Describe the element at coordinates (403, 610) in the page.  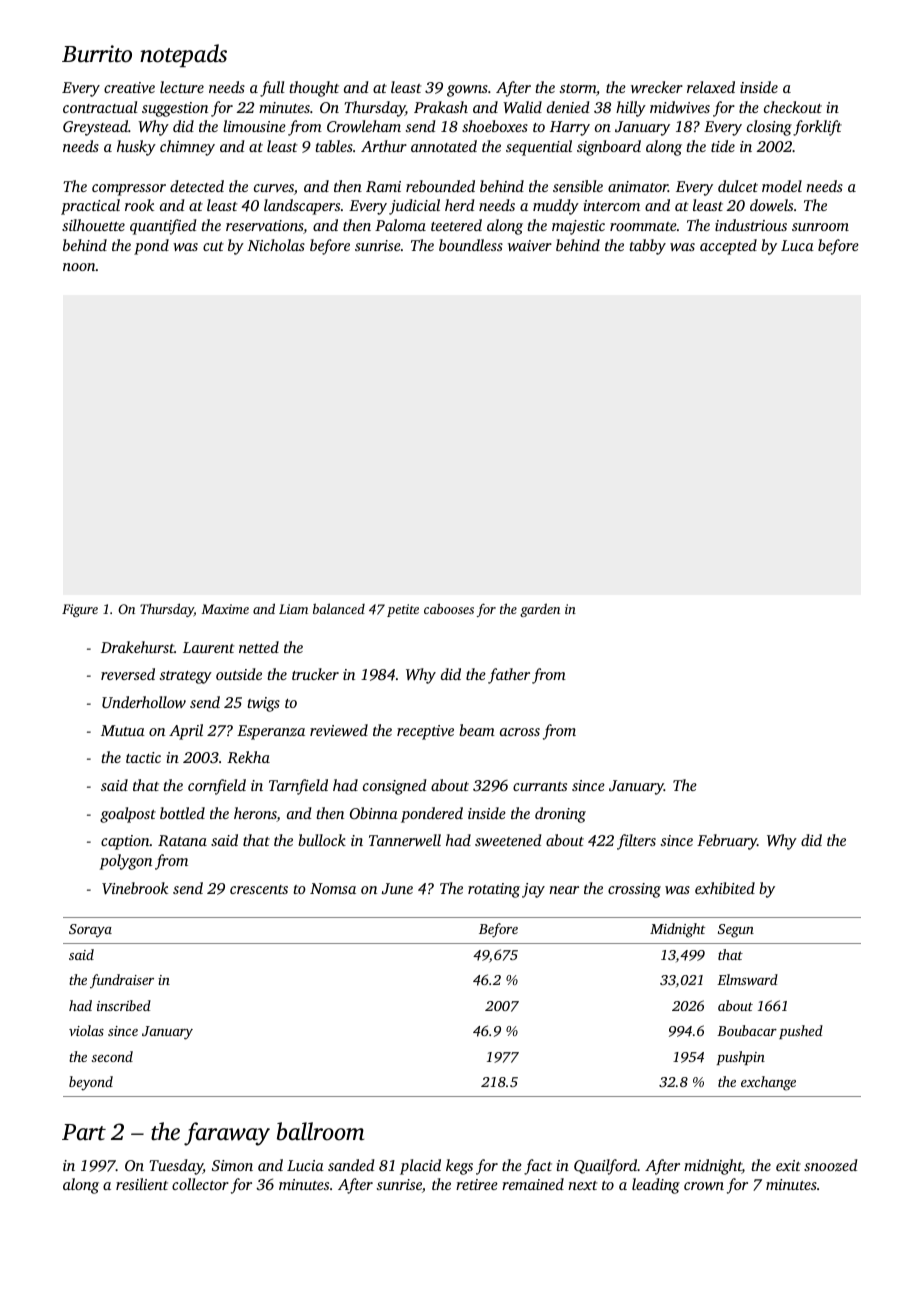
I see `petite` at that location.
